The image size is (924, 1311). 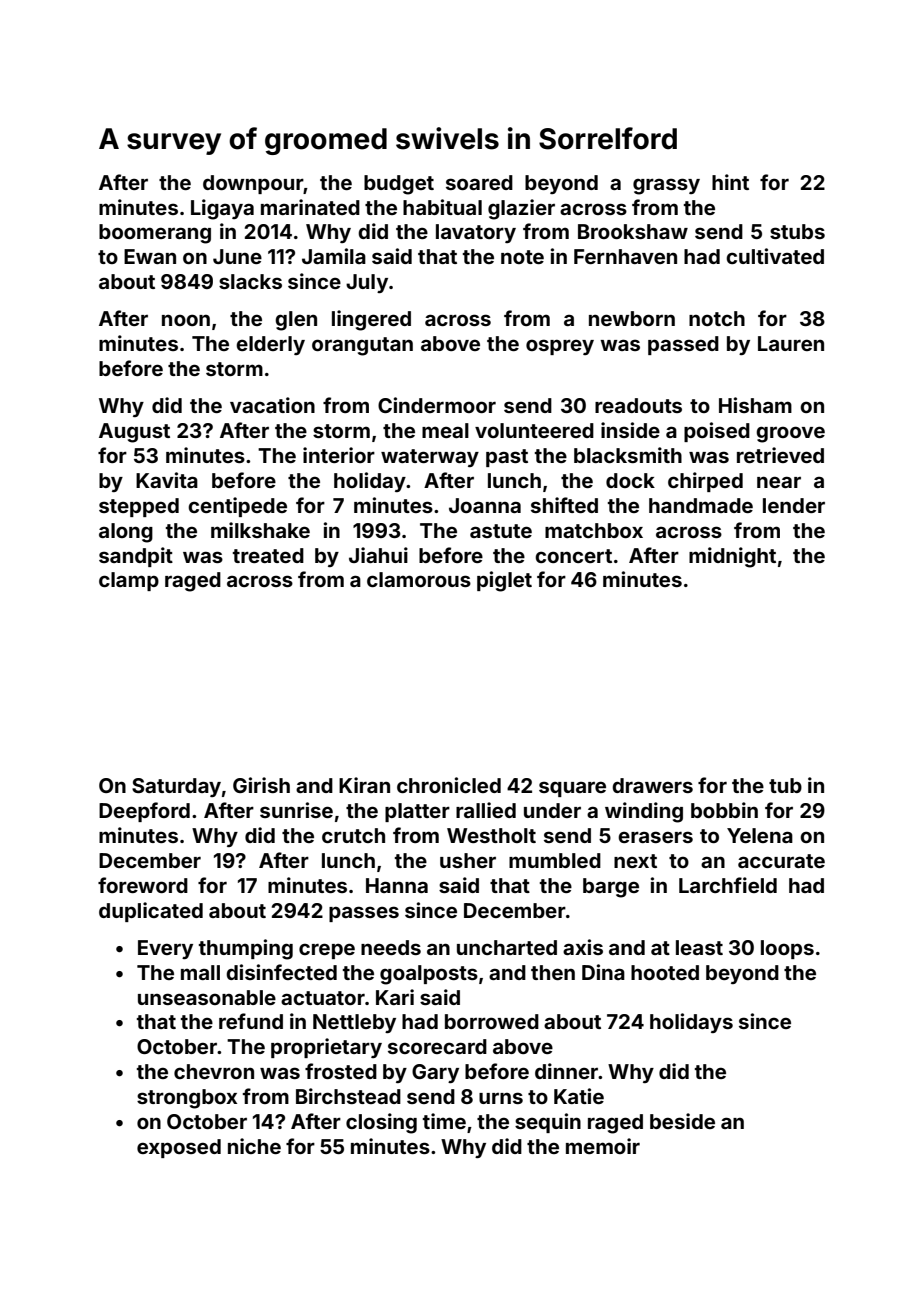 I want to click on beside, so click(x=682, y=1121).
